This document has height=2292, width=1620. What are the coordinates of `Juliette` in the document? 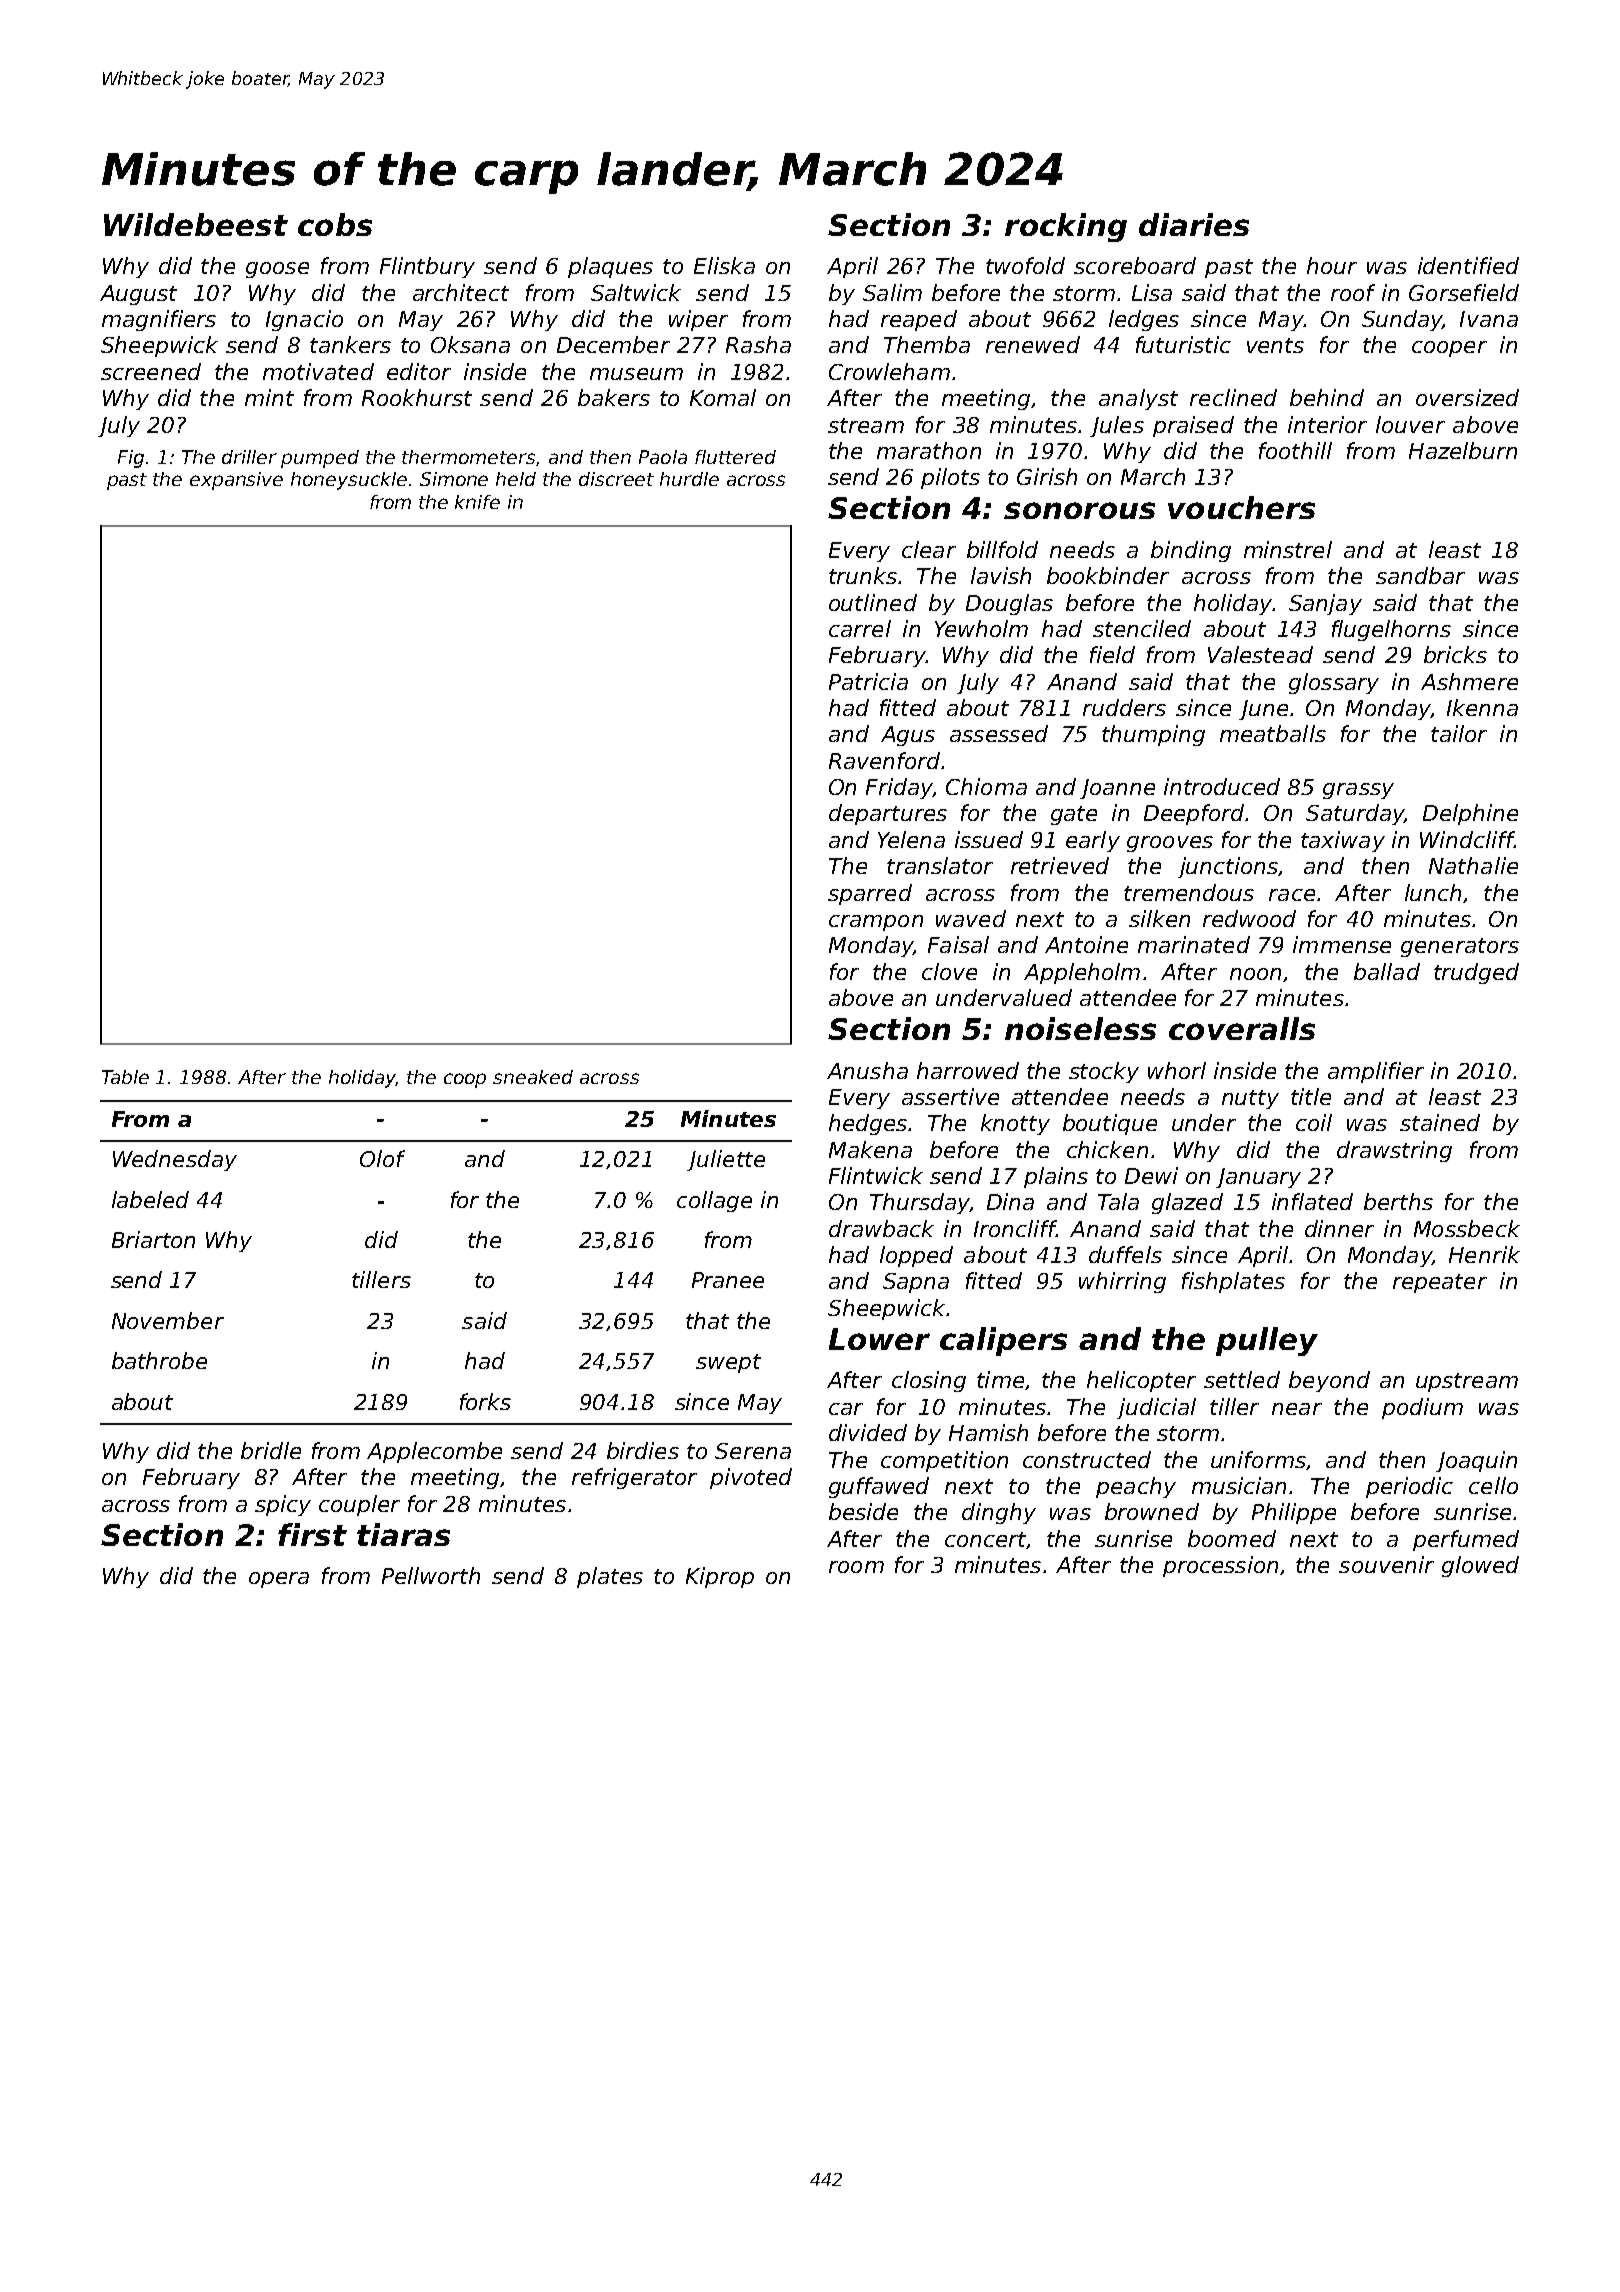 It's located at (726, 1160).
